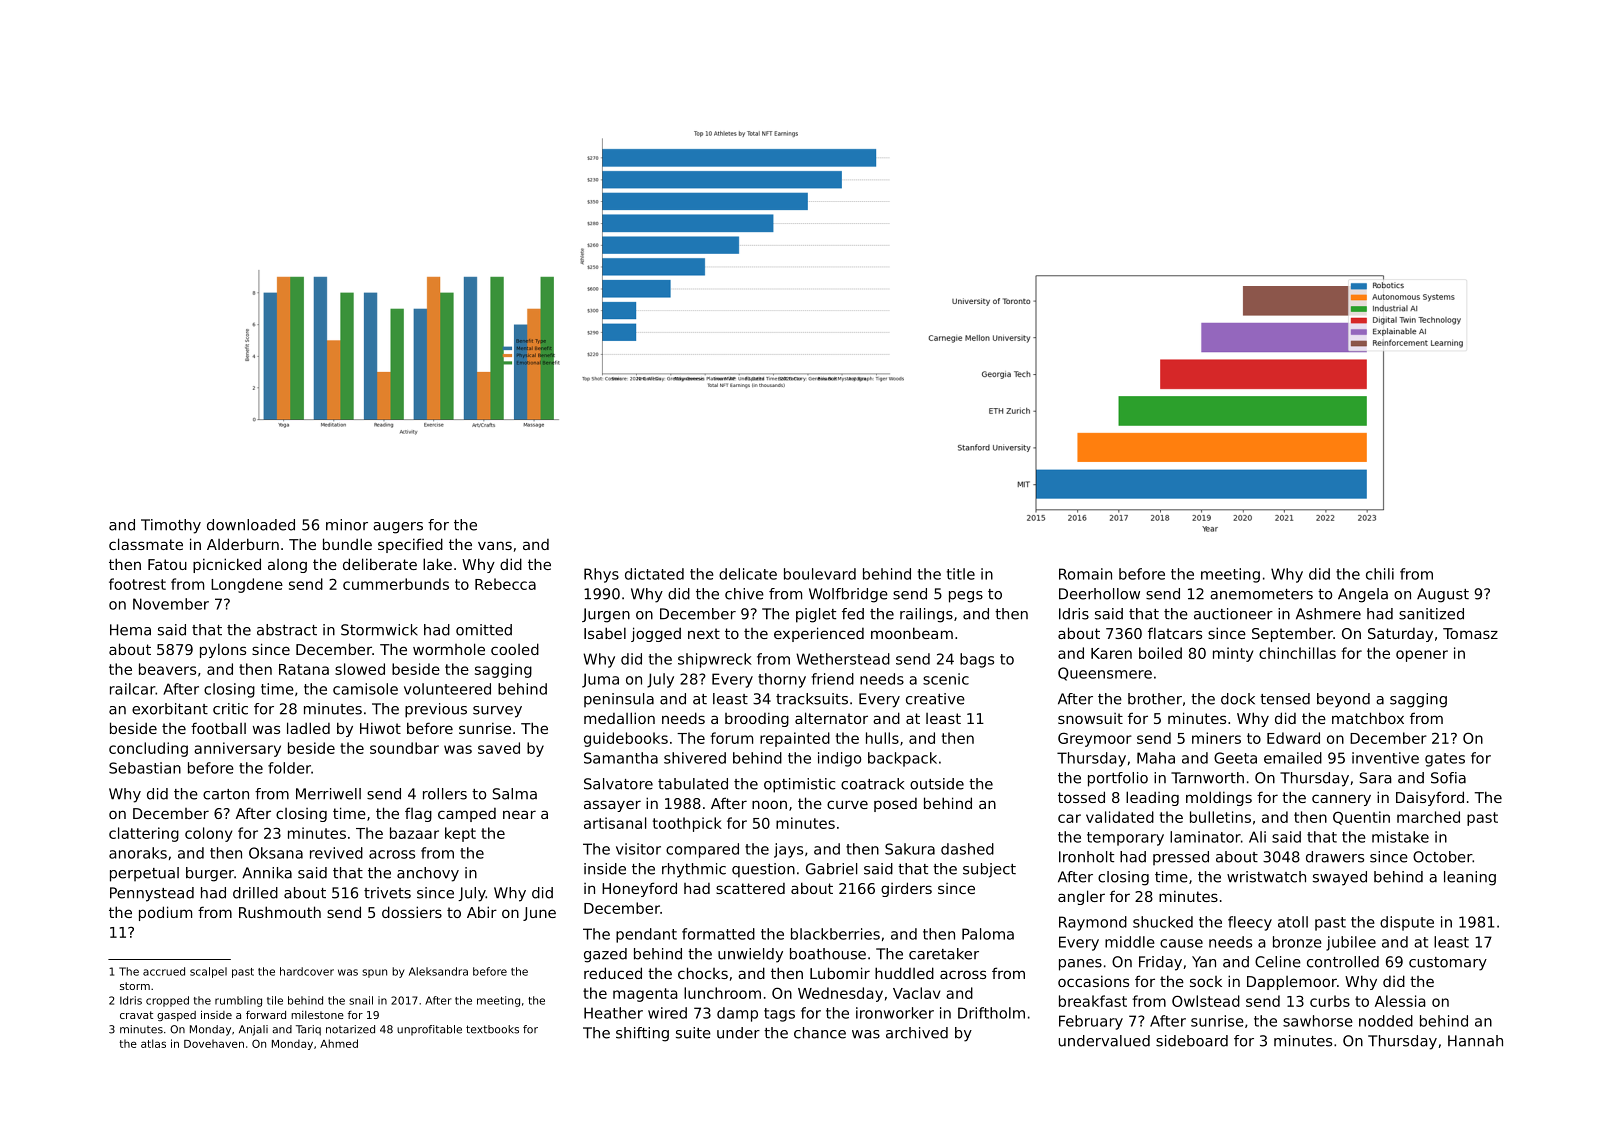 This screenshot has height=1142, width=1615. I want to click on sawhorse, so click(1318, 1021).
